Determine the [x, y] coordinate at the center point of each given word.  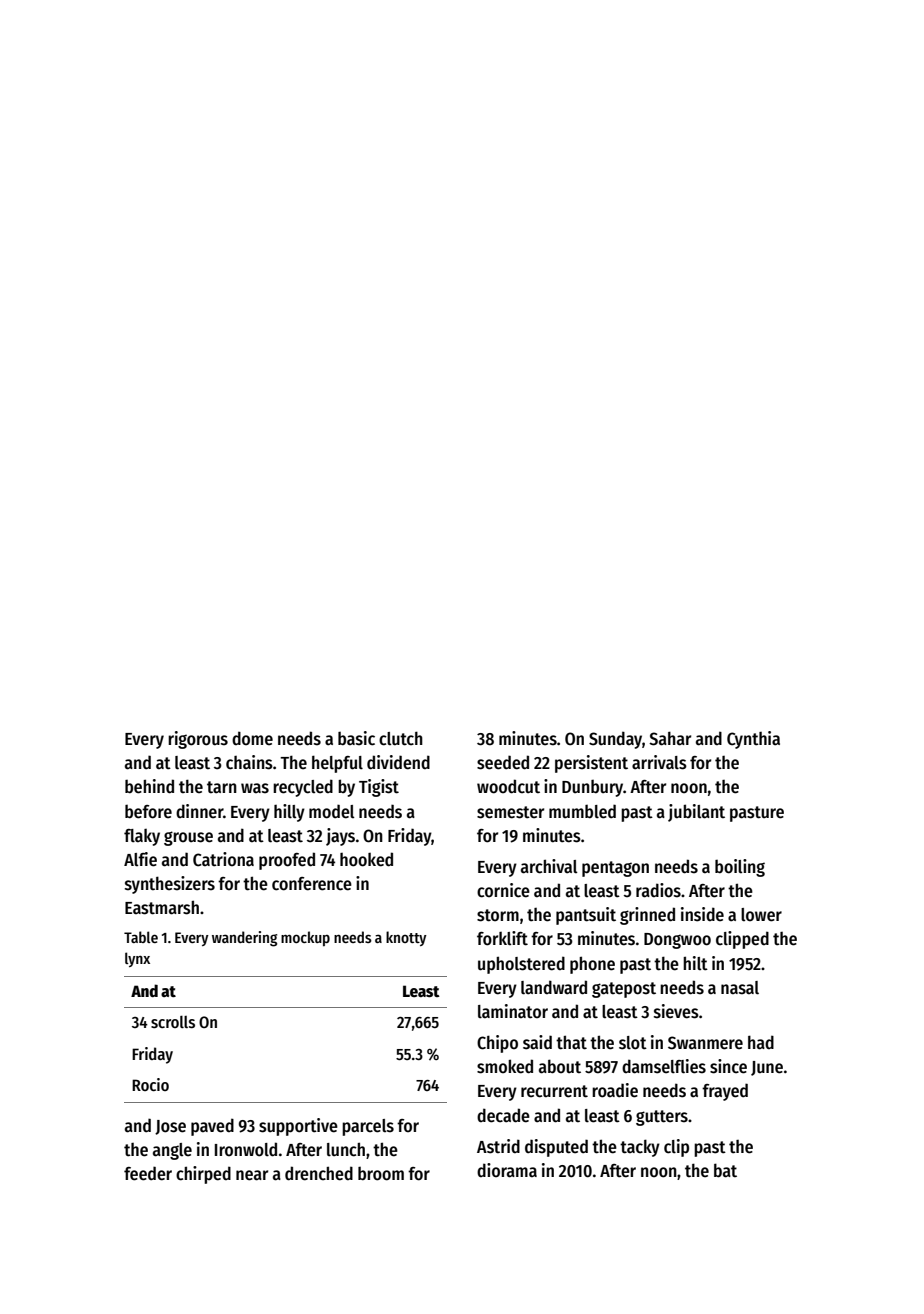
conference [312, 884]
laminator [513, 1011]
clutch [401, 738]
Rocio [150, 1084]
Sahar [670, 738]
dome [252, 738]
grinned [647, 916]
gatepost [624, 990]
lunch [346, 1149]
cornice [503, 890]
